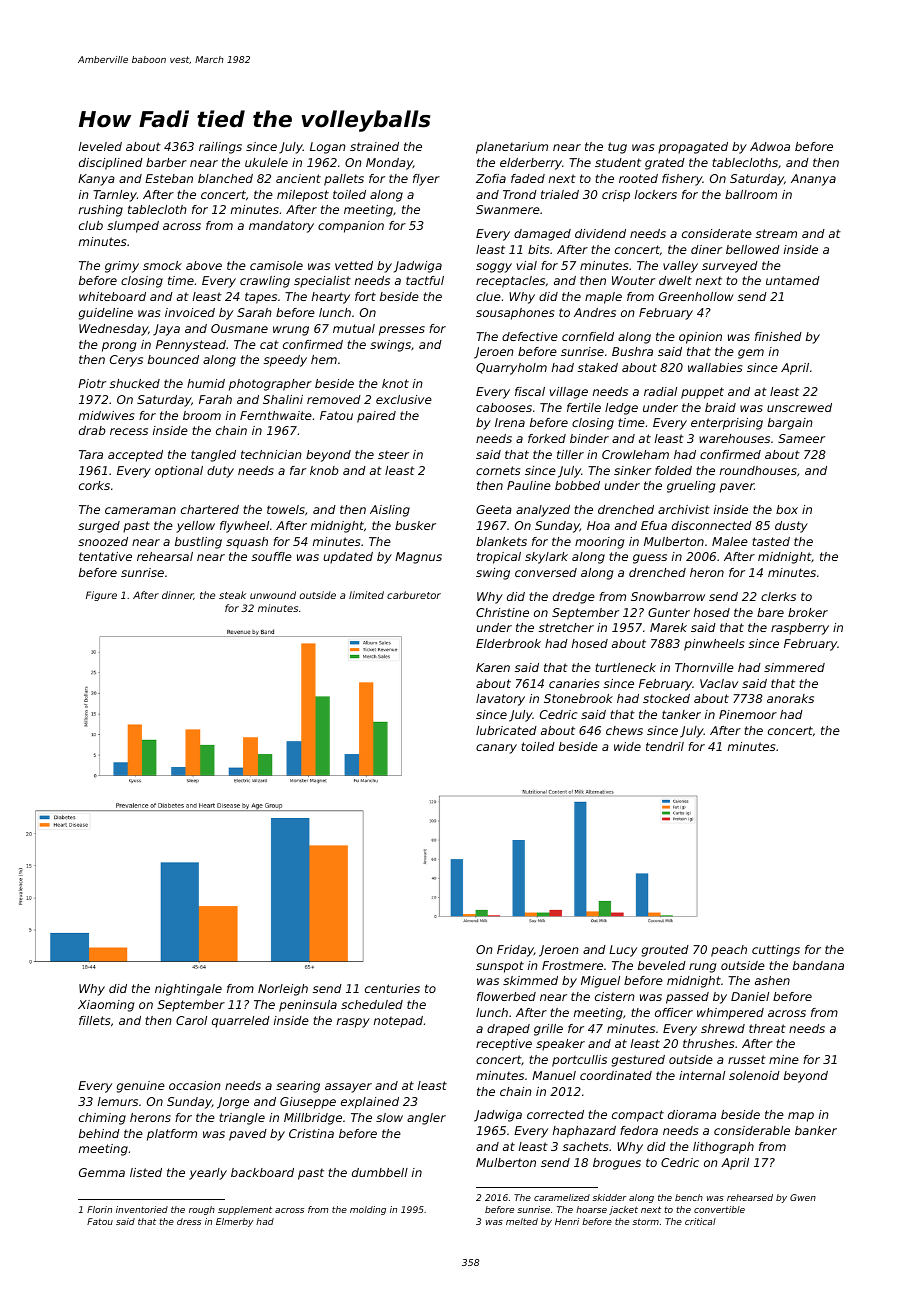 This screenshot has height=1308, width=924. I want to click on railings, so click(220, 148).
